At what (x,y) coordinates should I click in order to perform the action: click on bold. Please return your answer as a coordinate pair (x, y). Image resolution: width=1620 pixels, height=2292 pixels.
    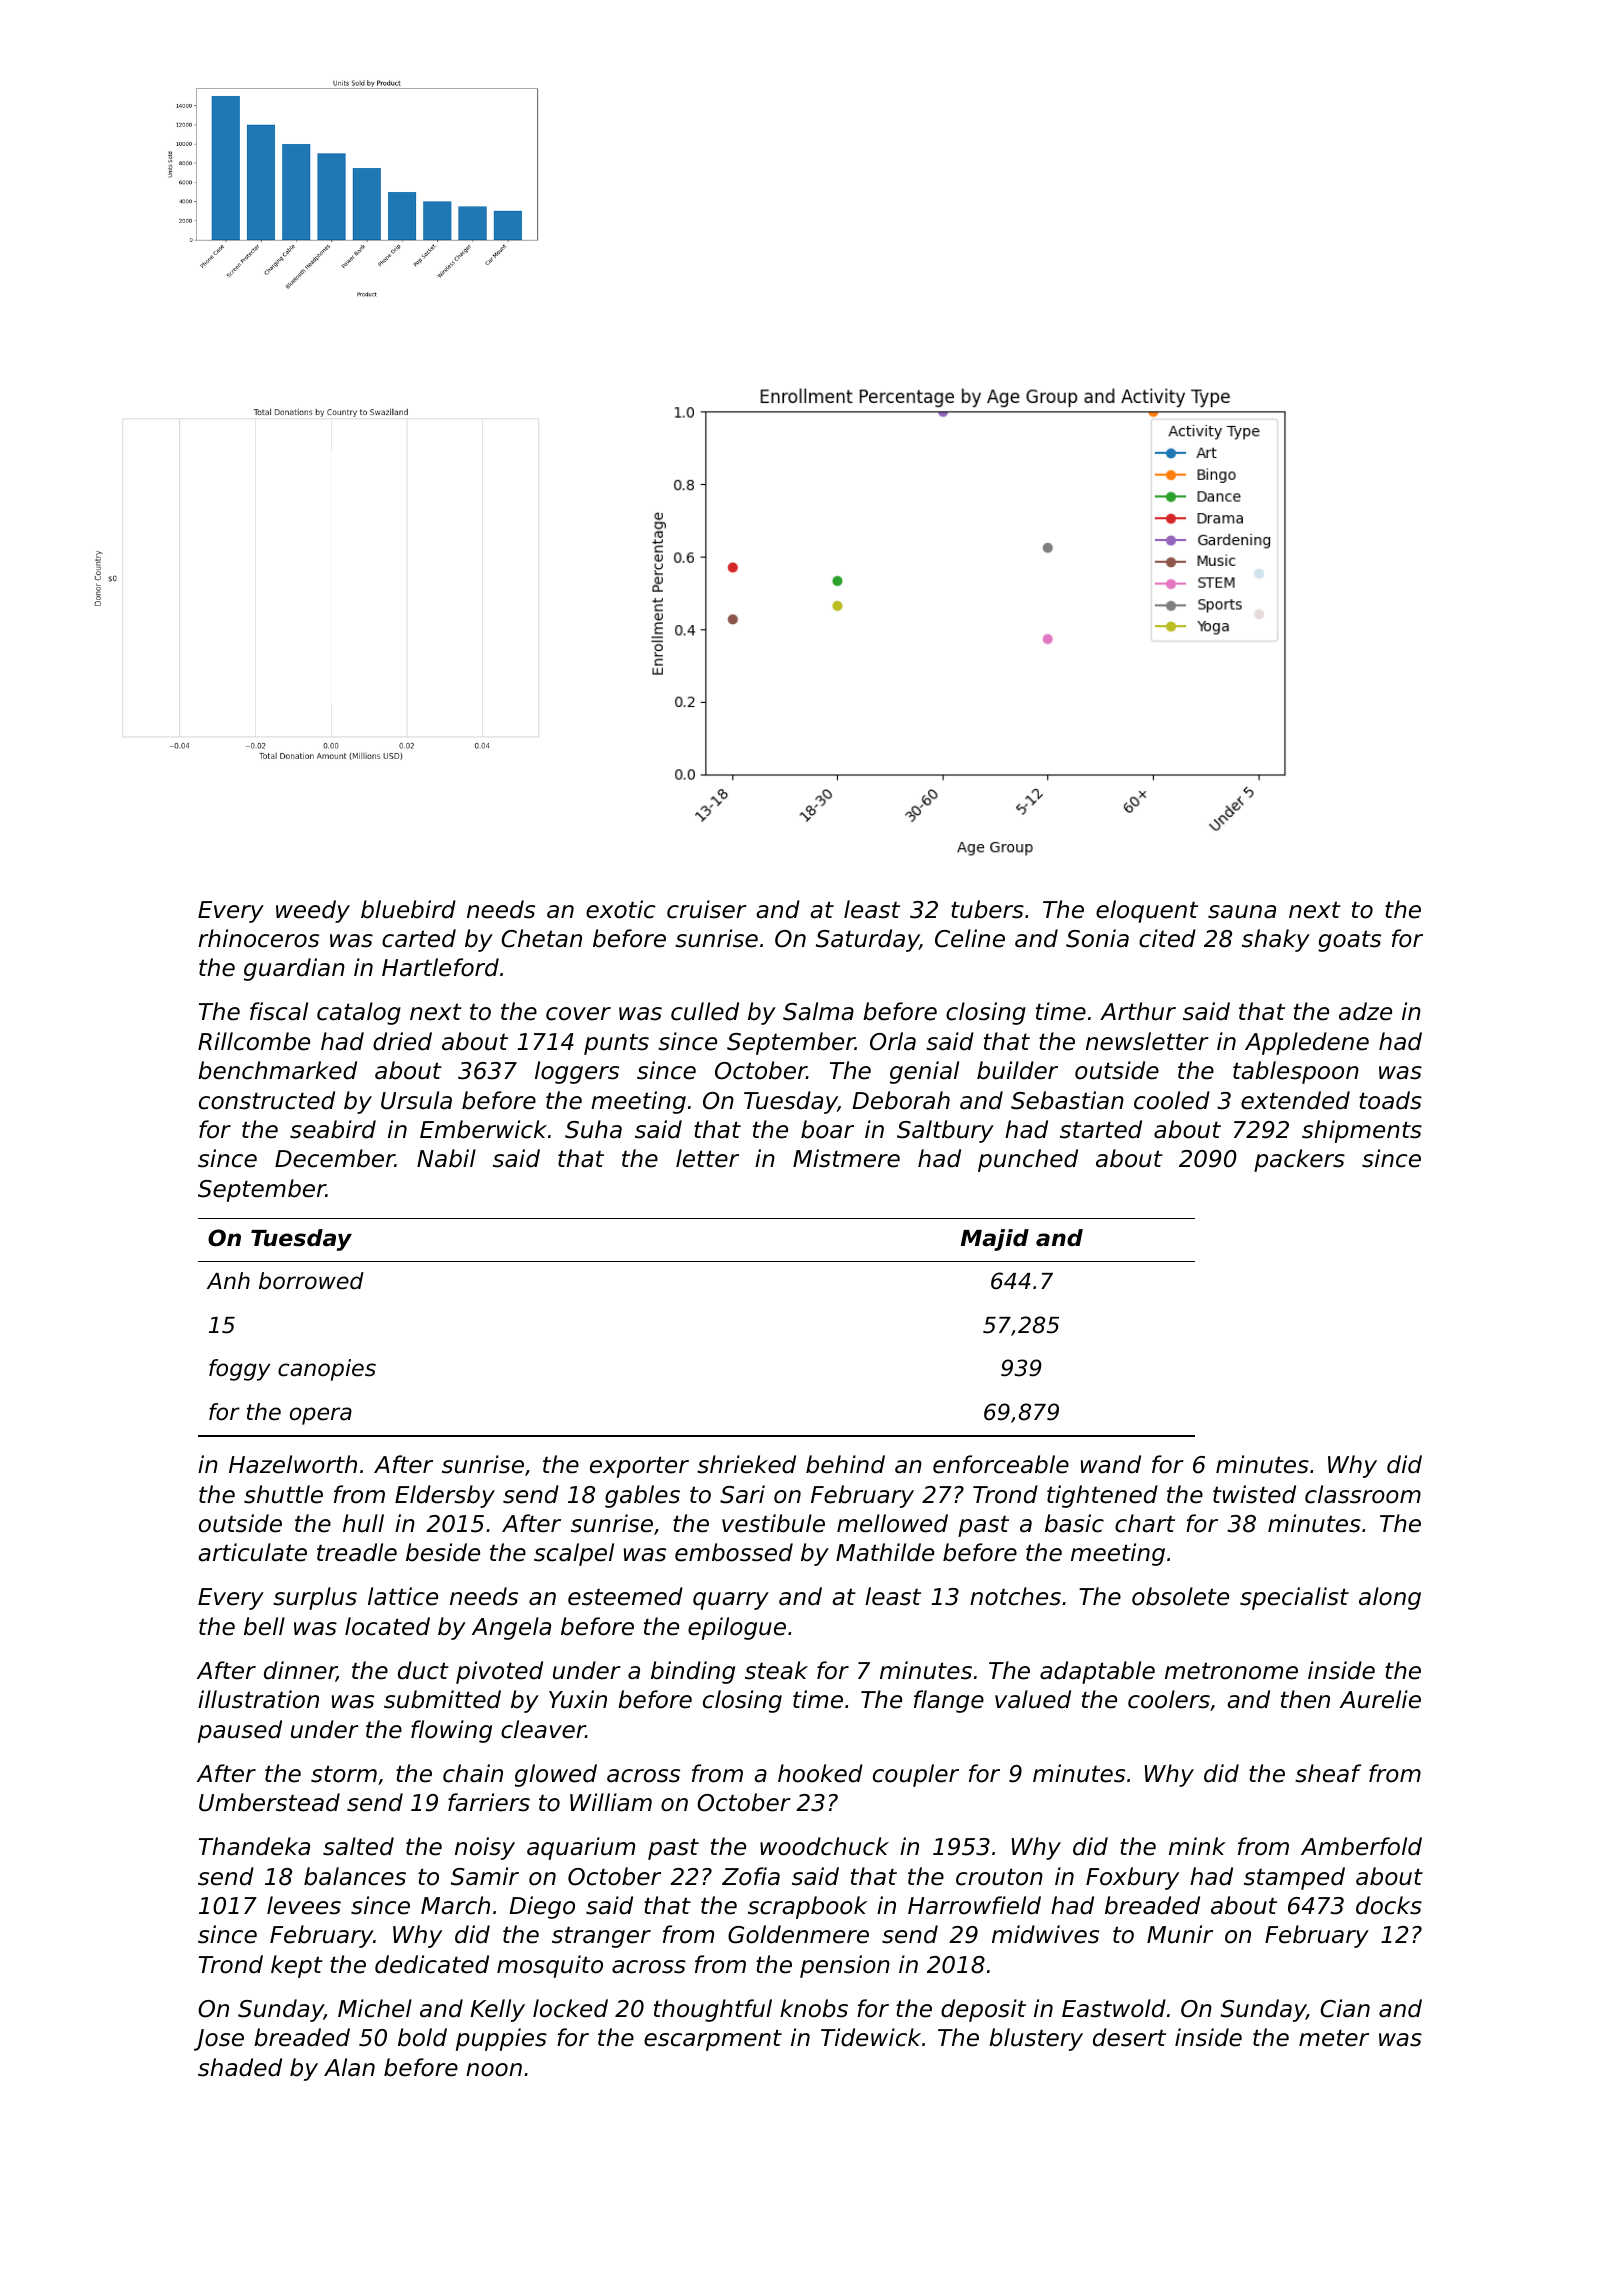
    Looking at the image, I should click on (422, 2037).
